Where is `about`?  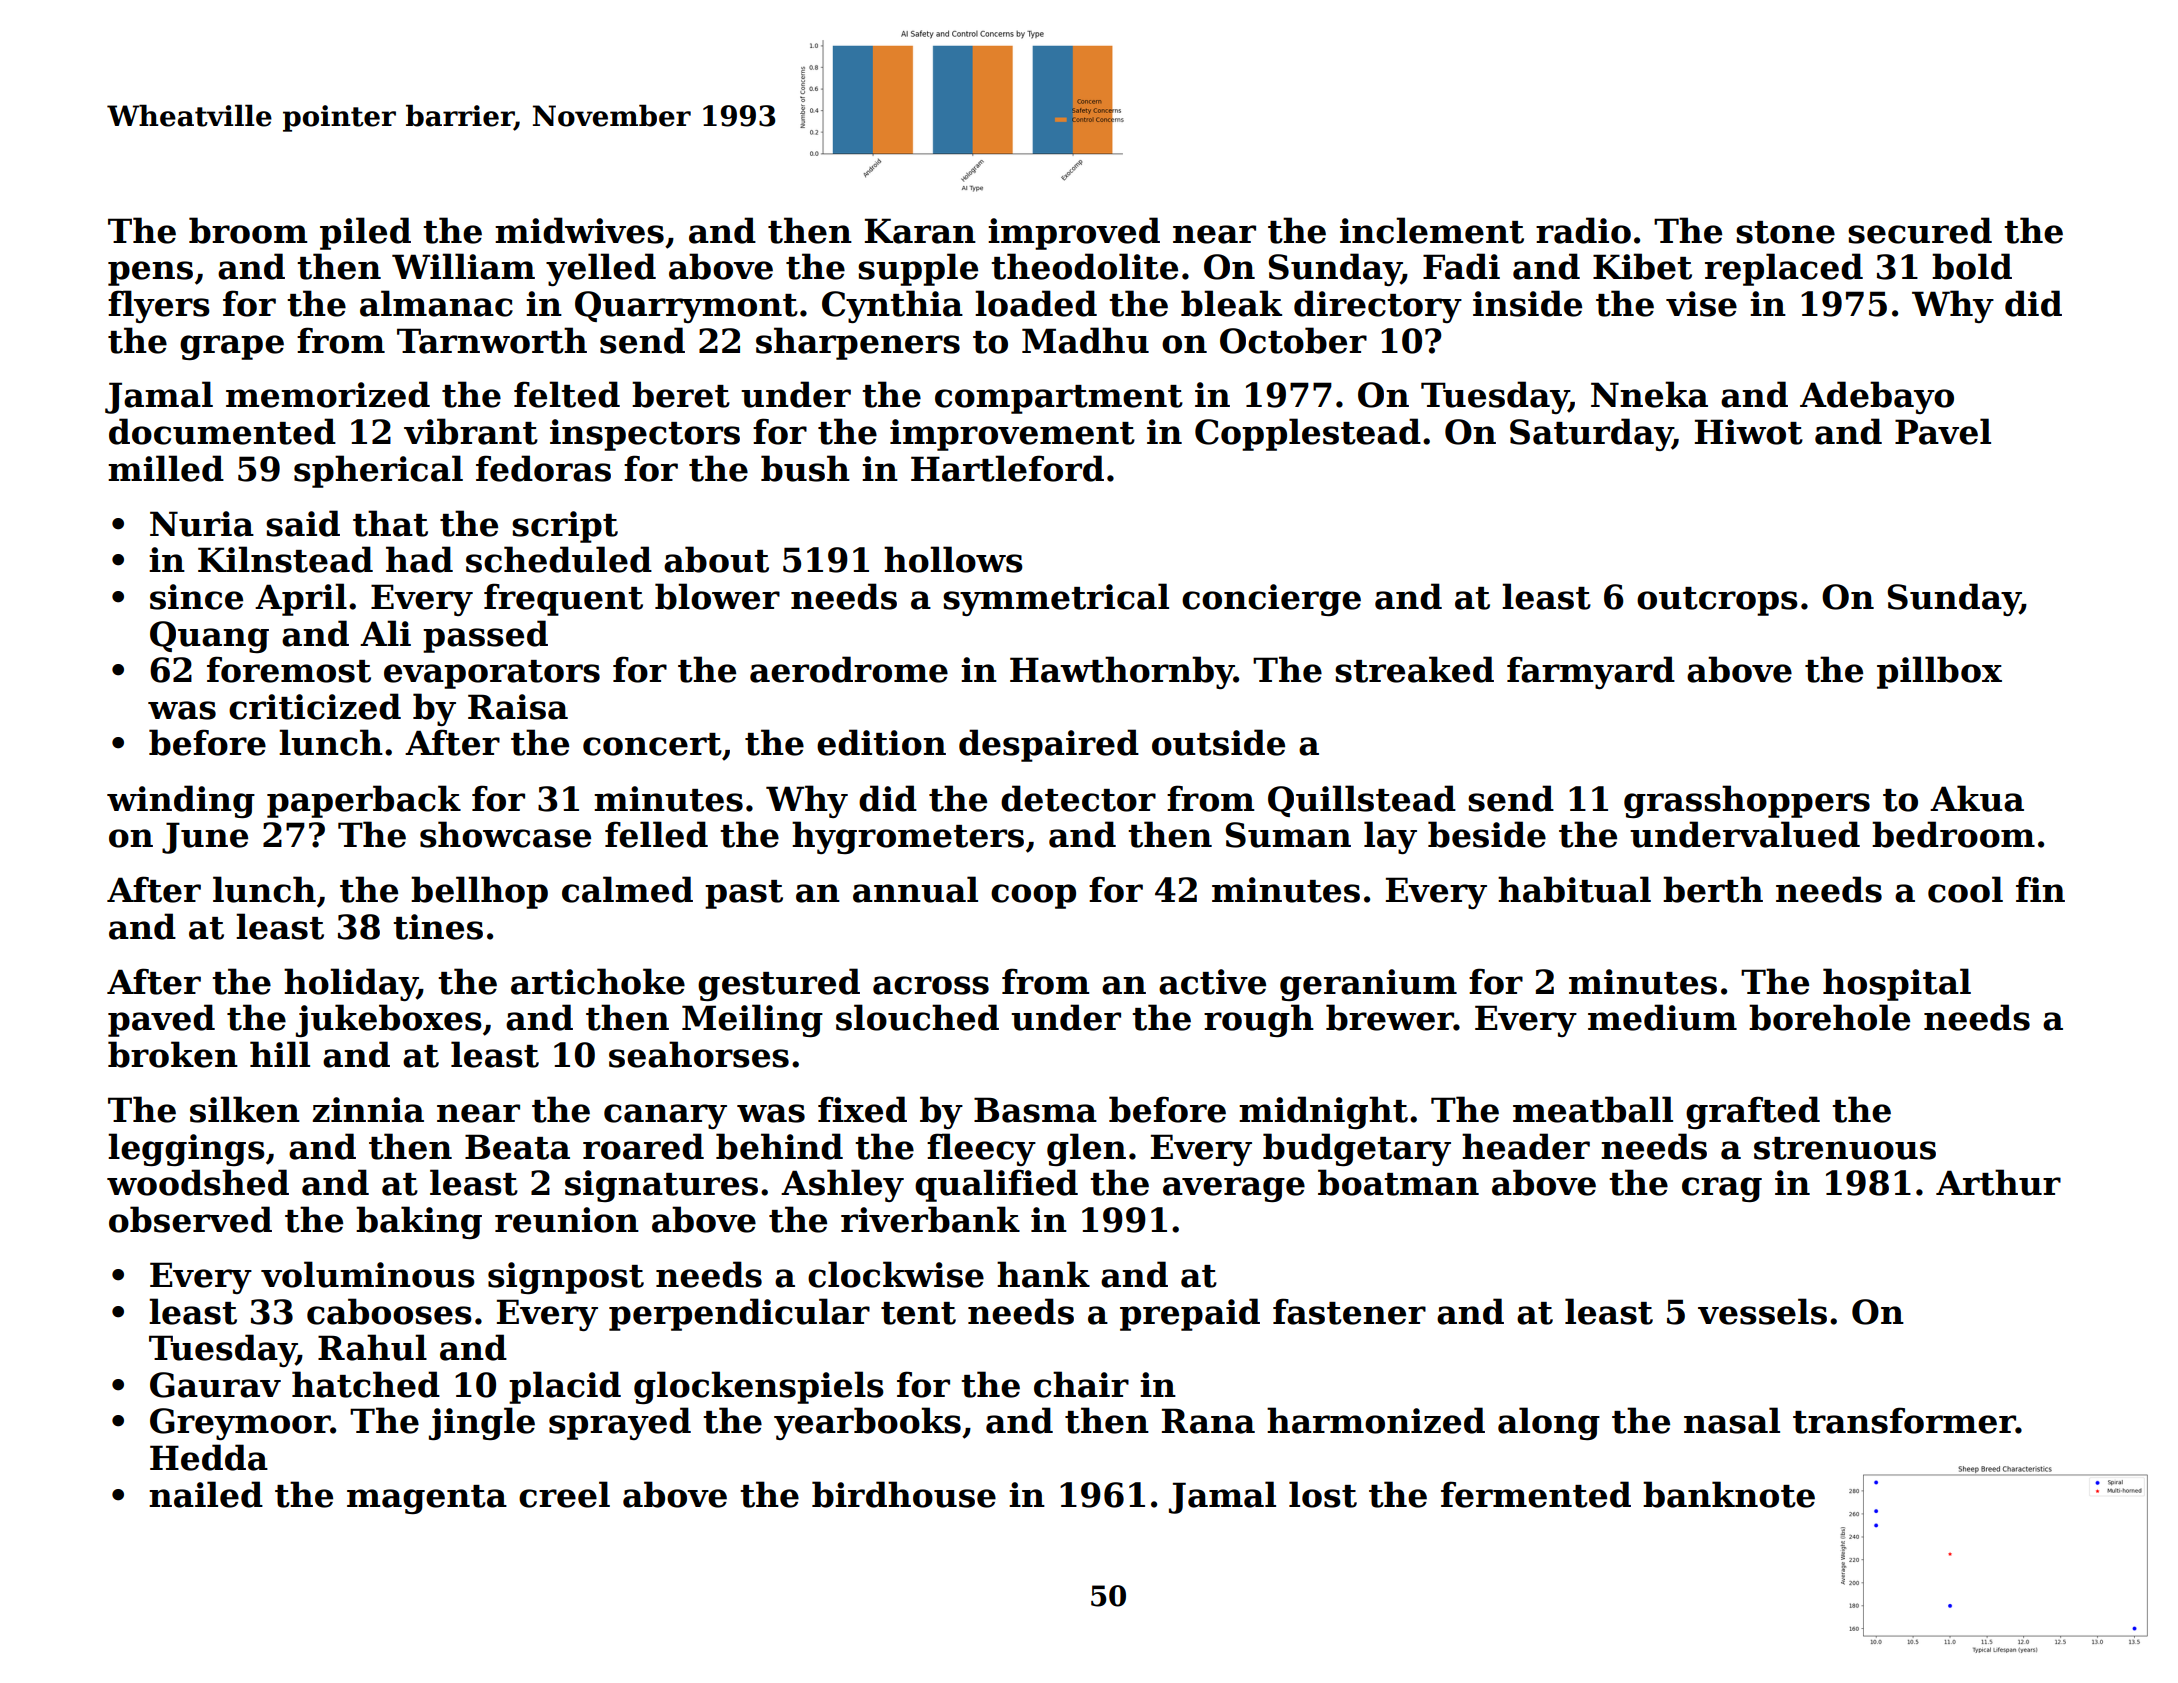 about is located at coordinates (716, 559).
